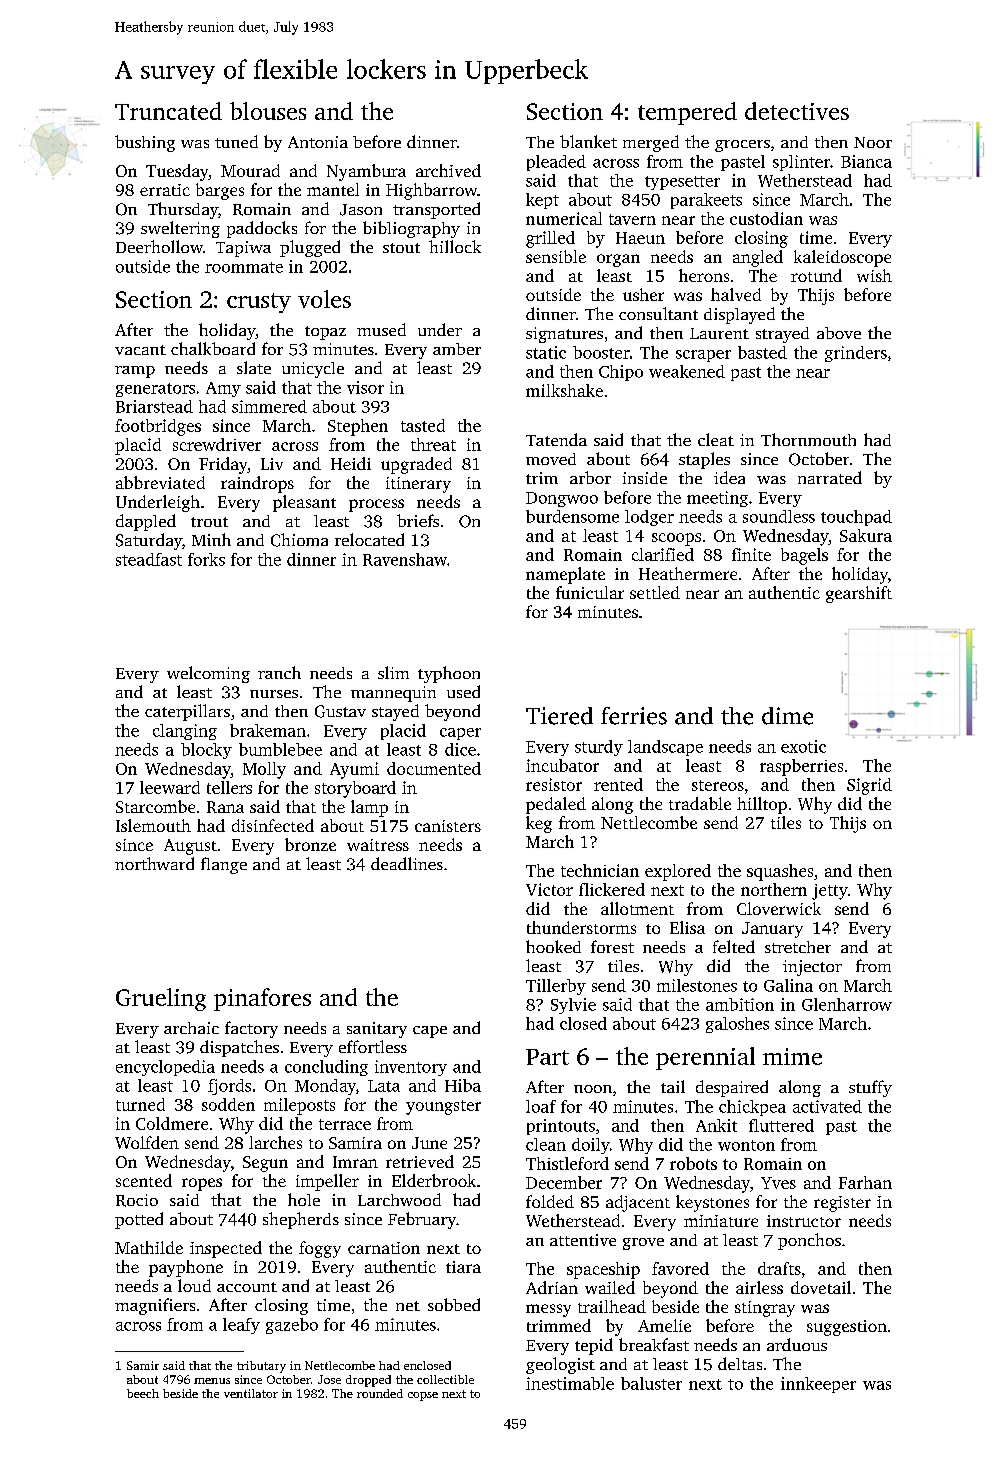 This screenshot has height=1459, width=1007. What do you see at coordinates (448, 170) in the screenshot?
I see `archived` at bounding box center [448, 170].
